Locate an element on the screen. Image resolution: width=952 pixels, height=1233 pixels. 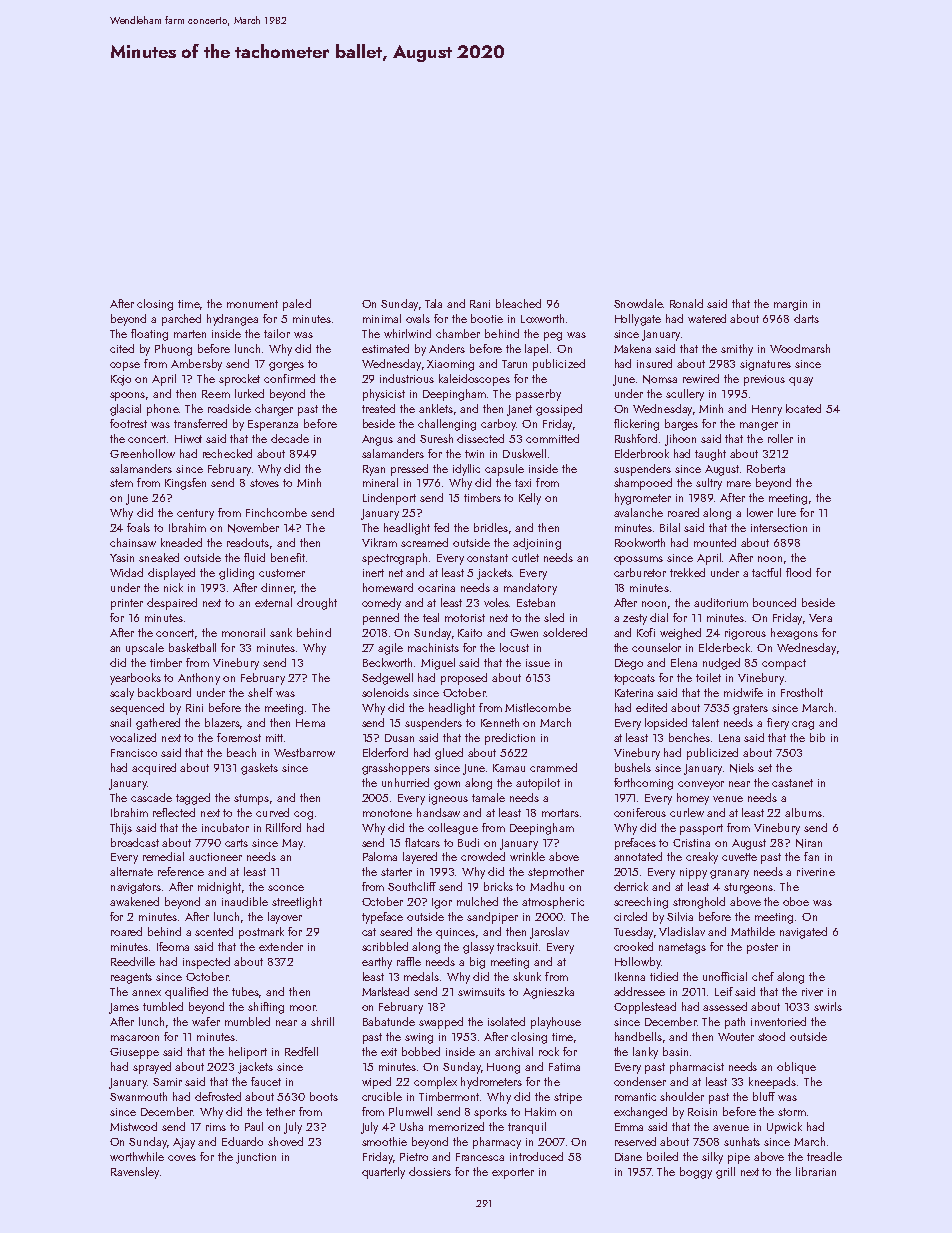
parched is located at coordinates (181, 320).
